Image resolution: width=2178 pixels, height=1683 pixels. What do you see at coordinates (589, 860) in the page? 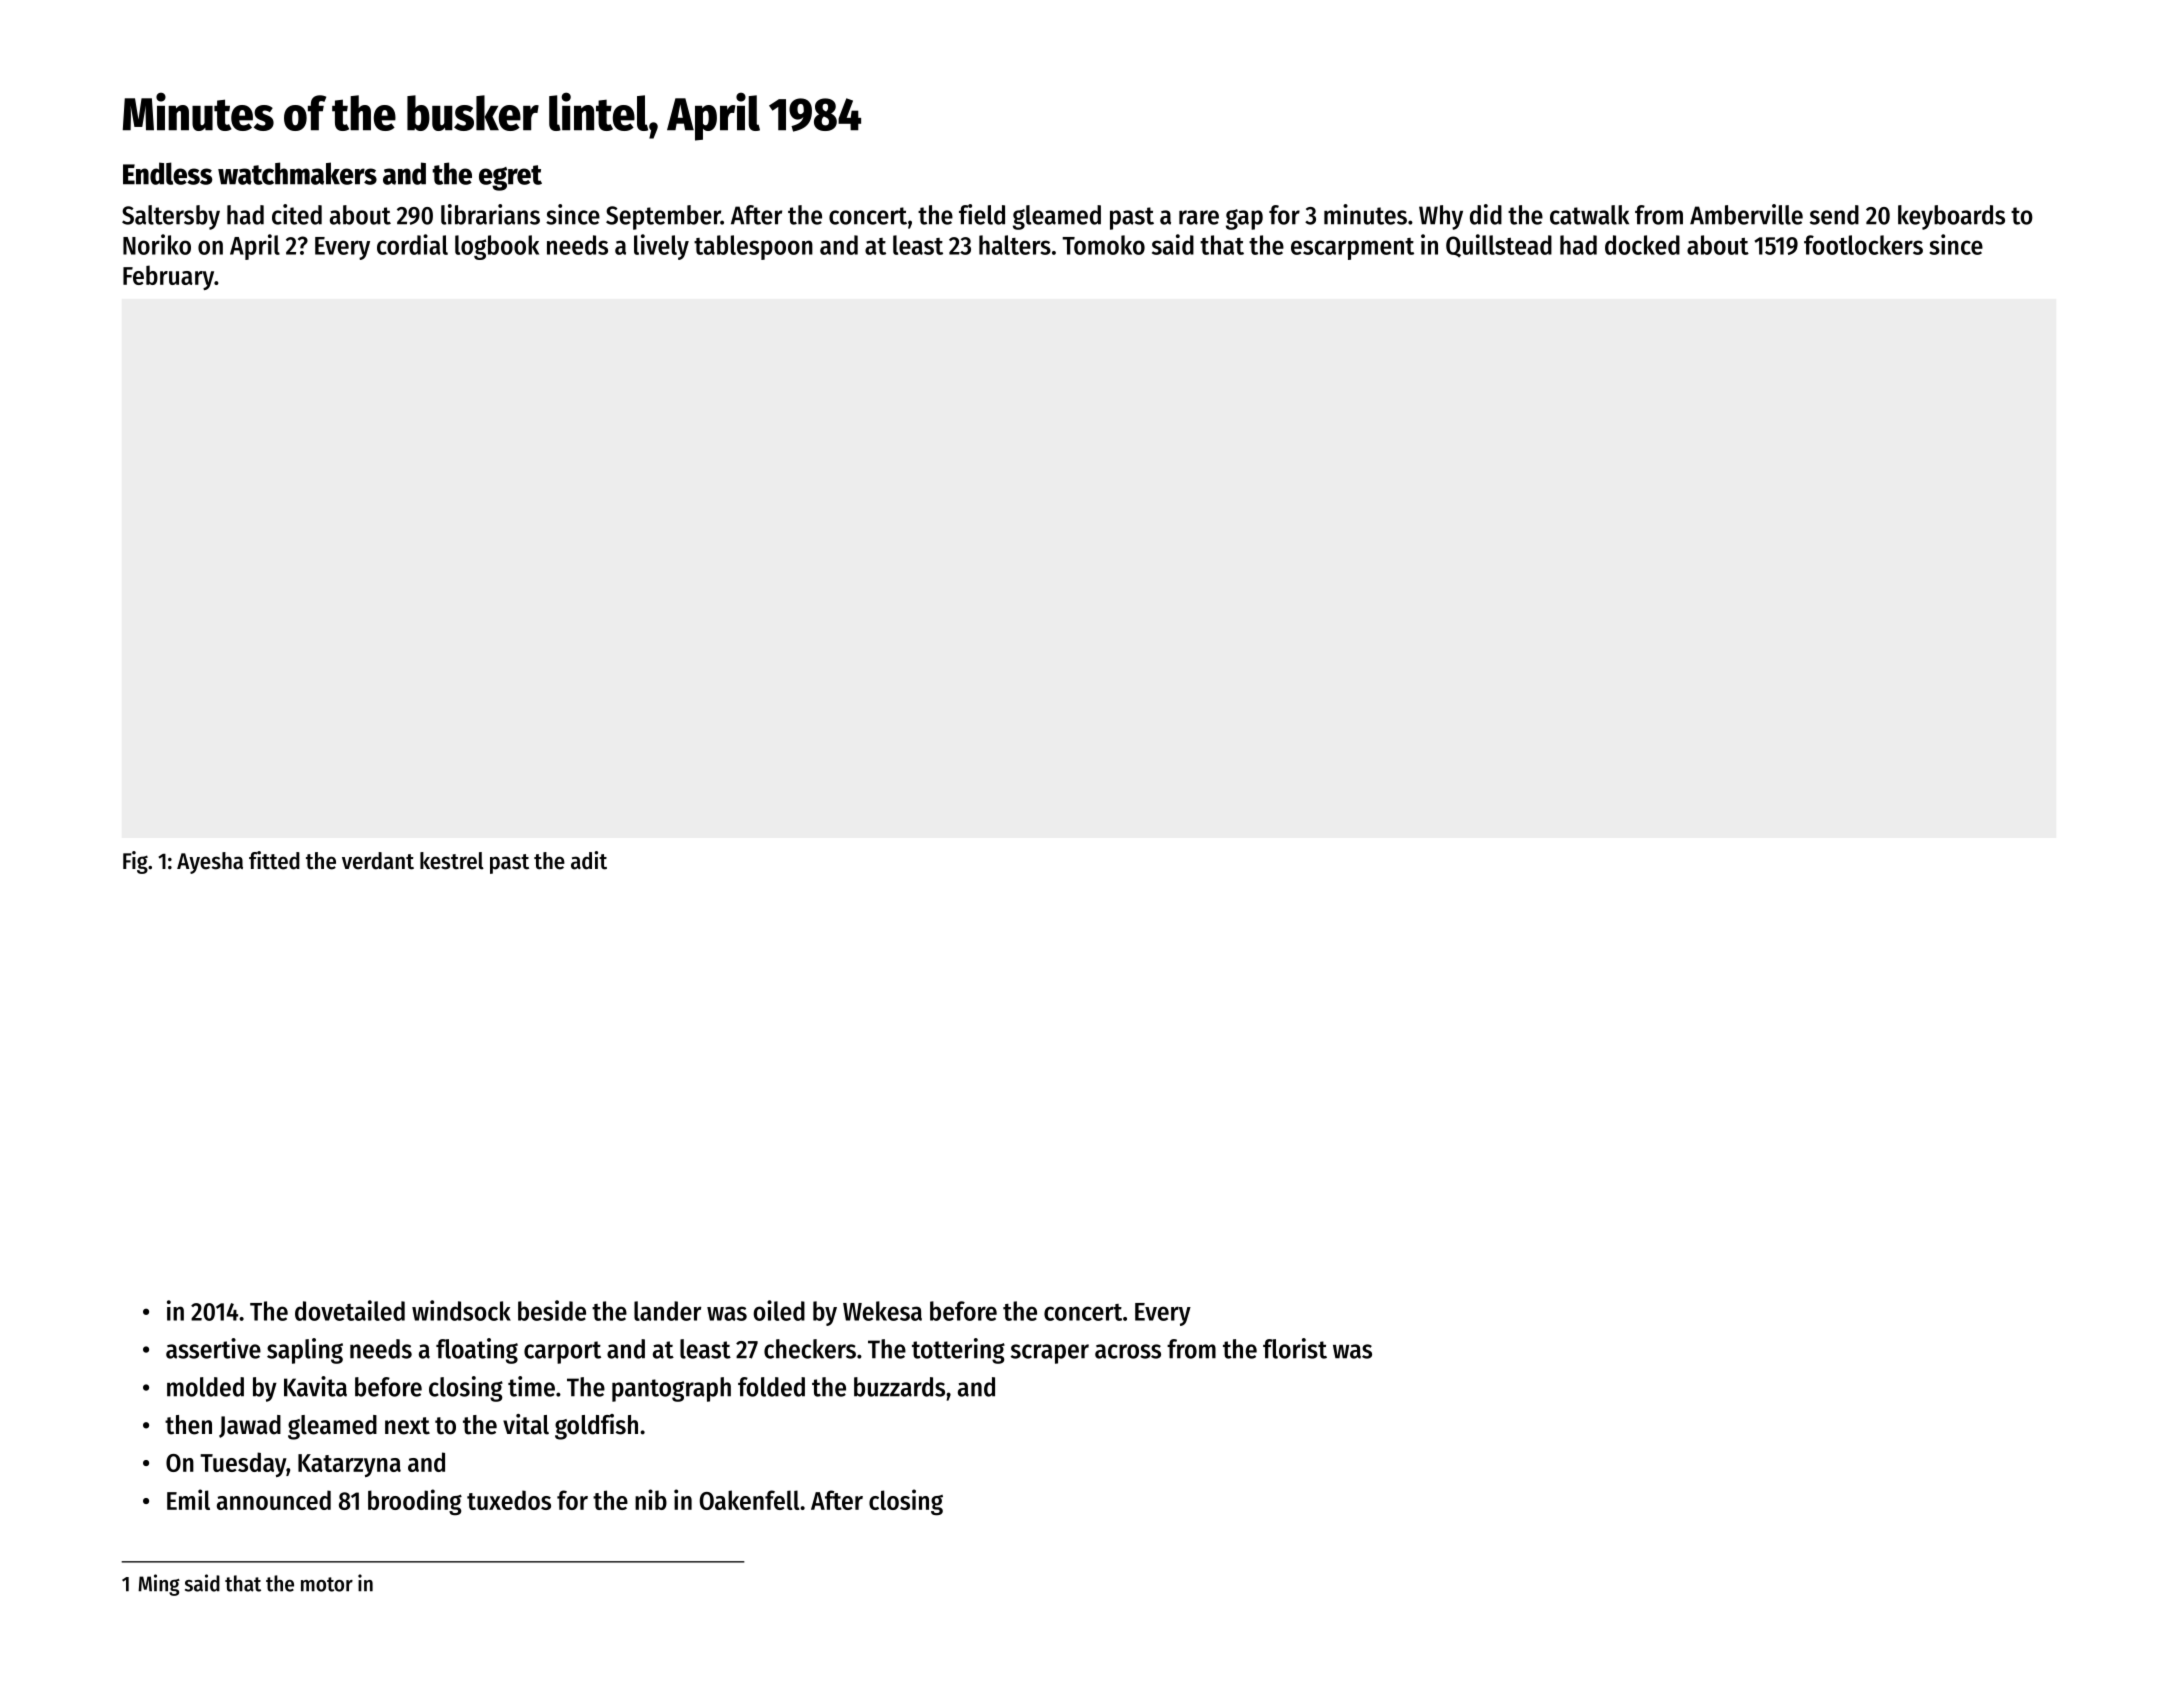
I see `adit` at bounding box center [589, 860].
